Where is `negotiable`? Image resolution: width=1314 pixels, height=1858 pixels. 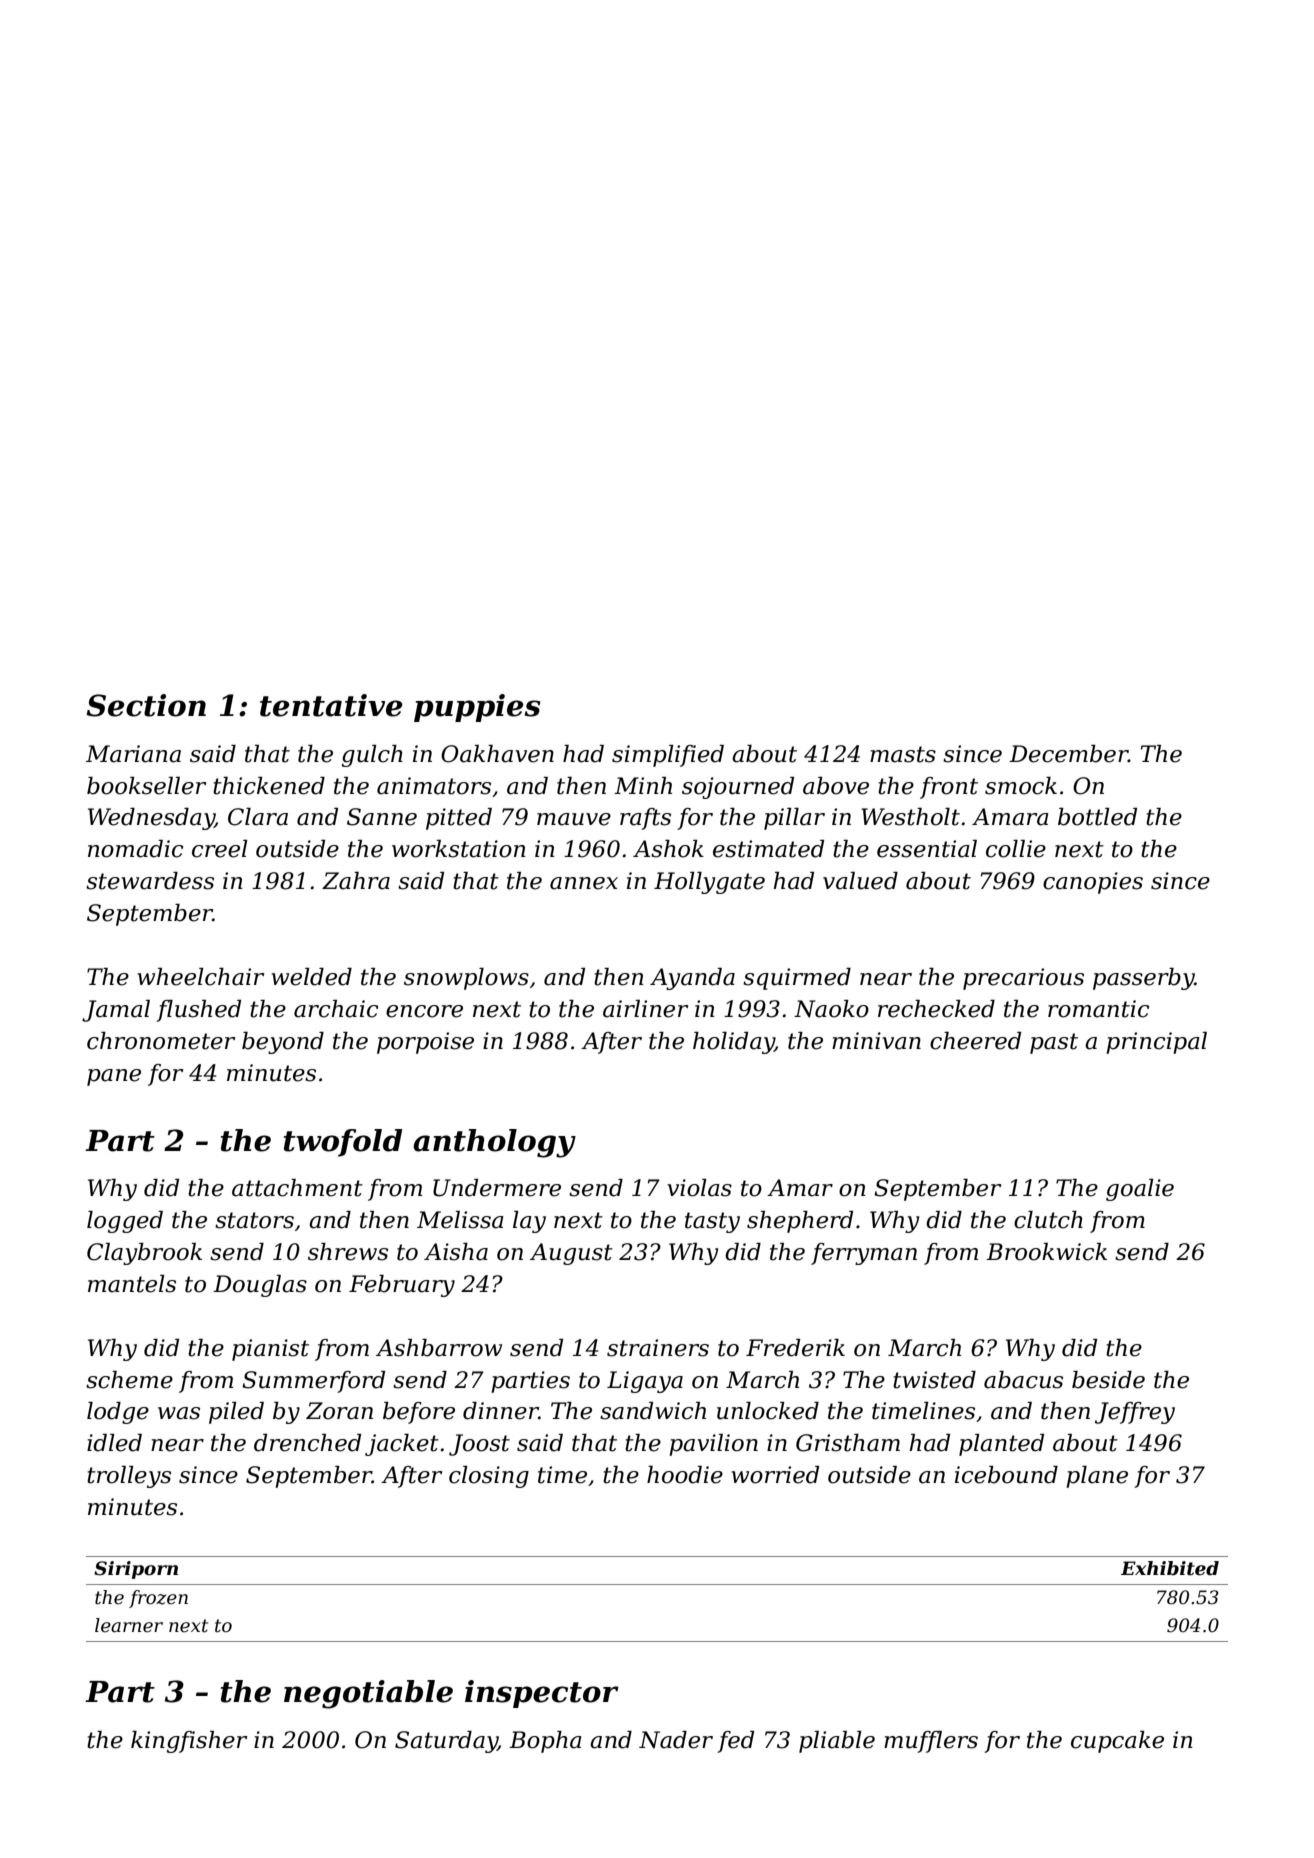 negotiable is located at coordinates (368, 1694).
